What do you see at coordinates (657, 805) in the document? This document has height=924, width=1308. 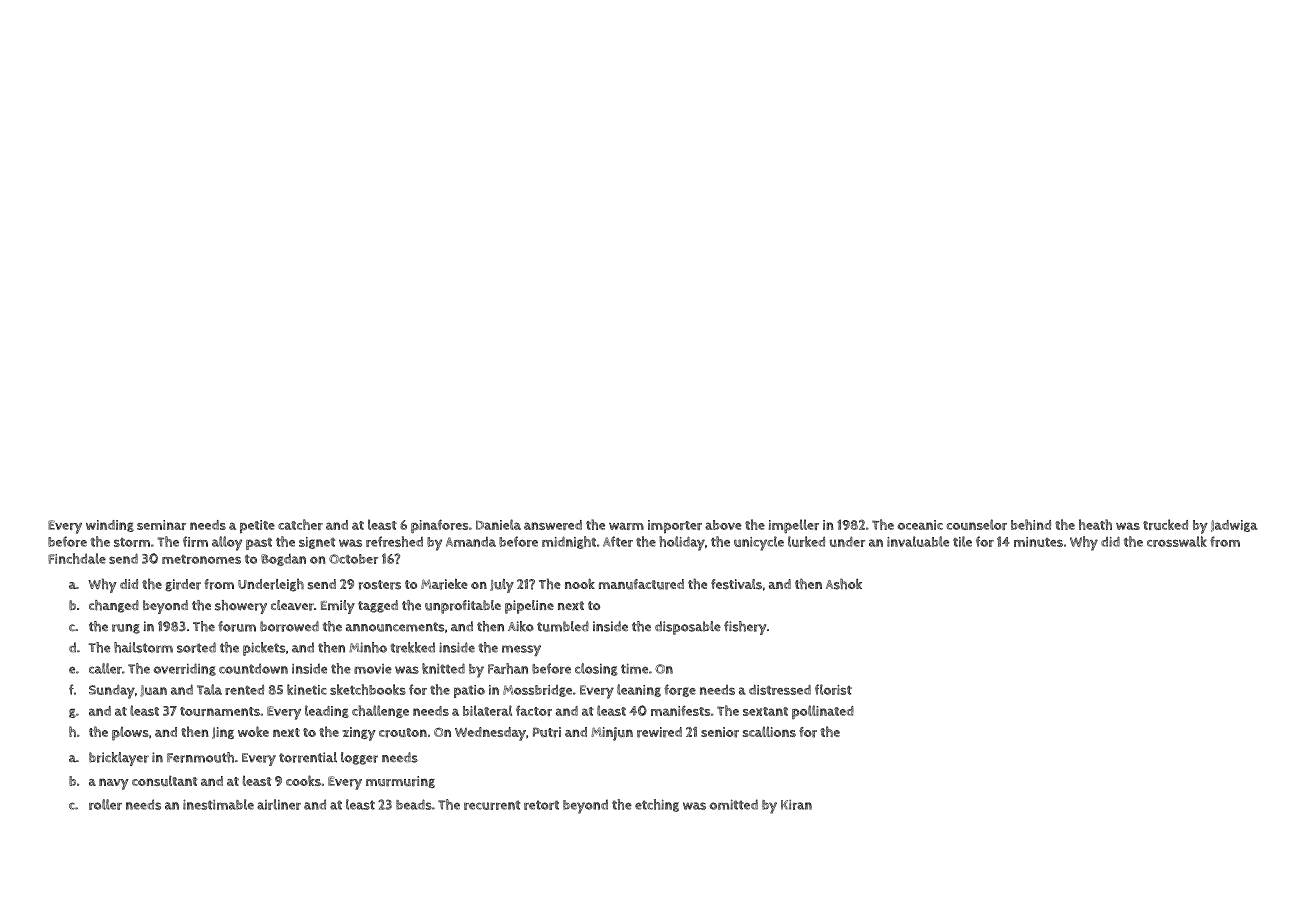 I see `etching` at bounding box center [657, 805].
